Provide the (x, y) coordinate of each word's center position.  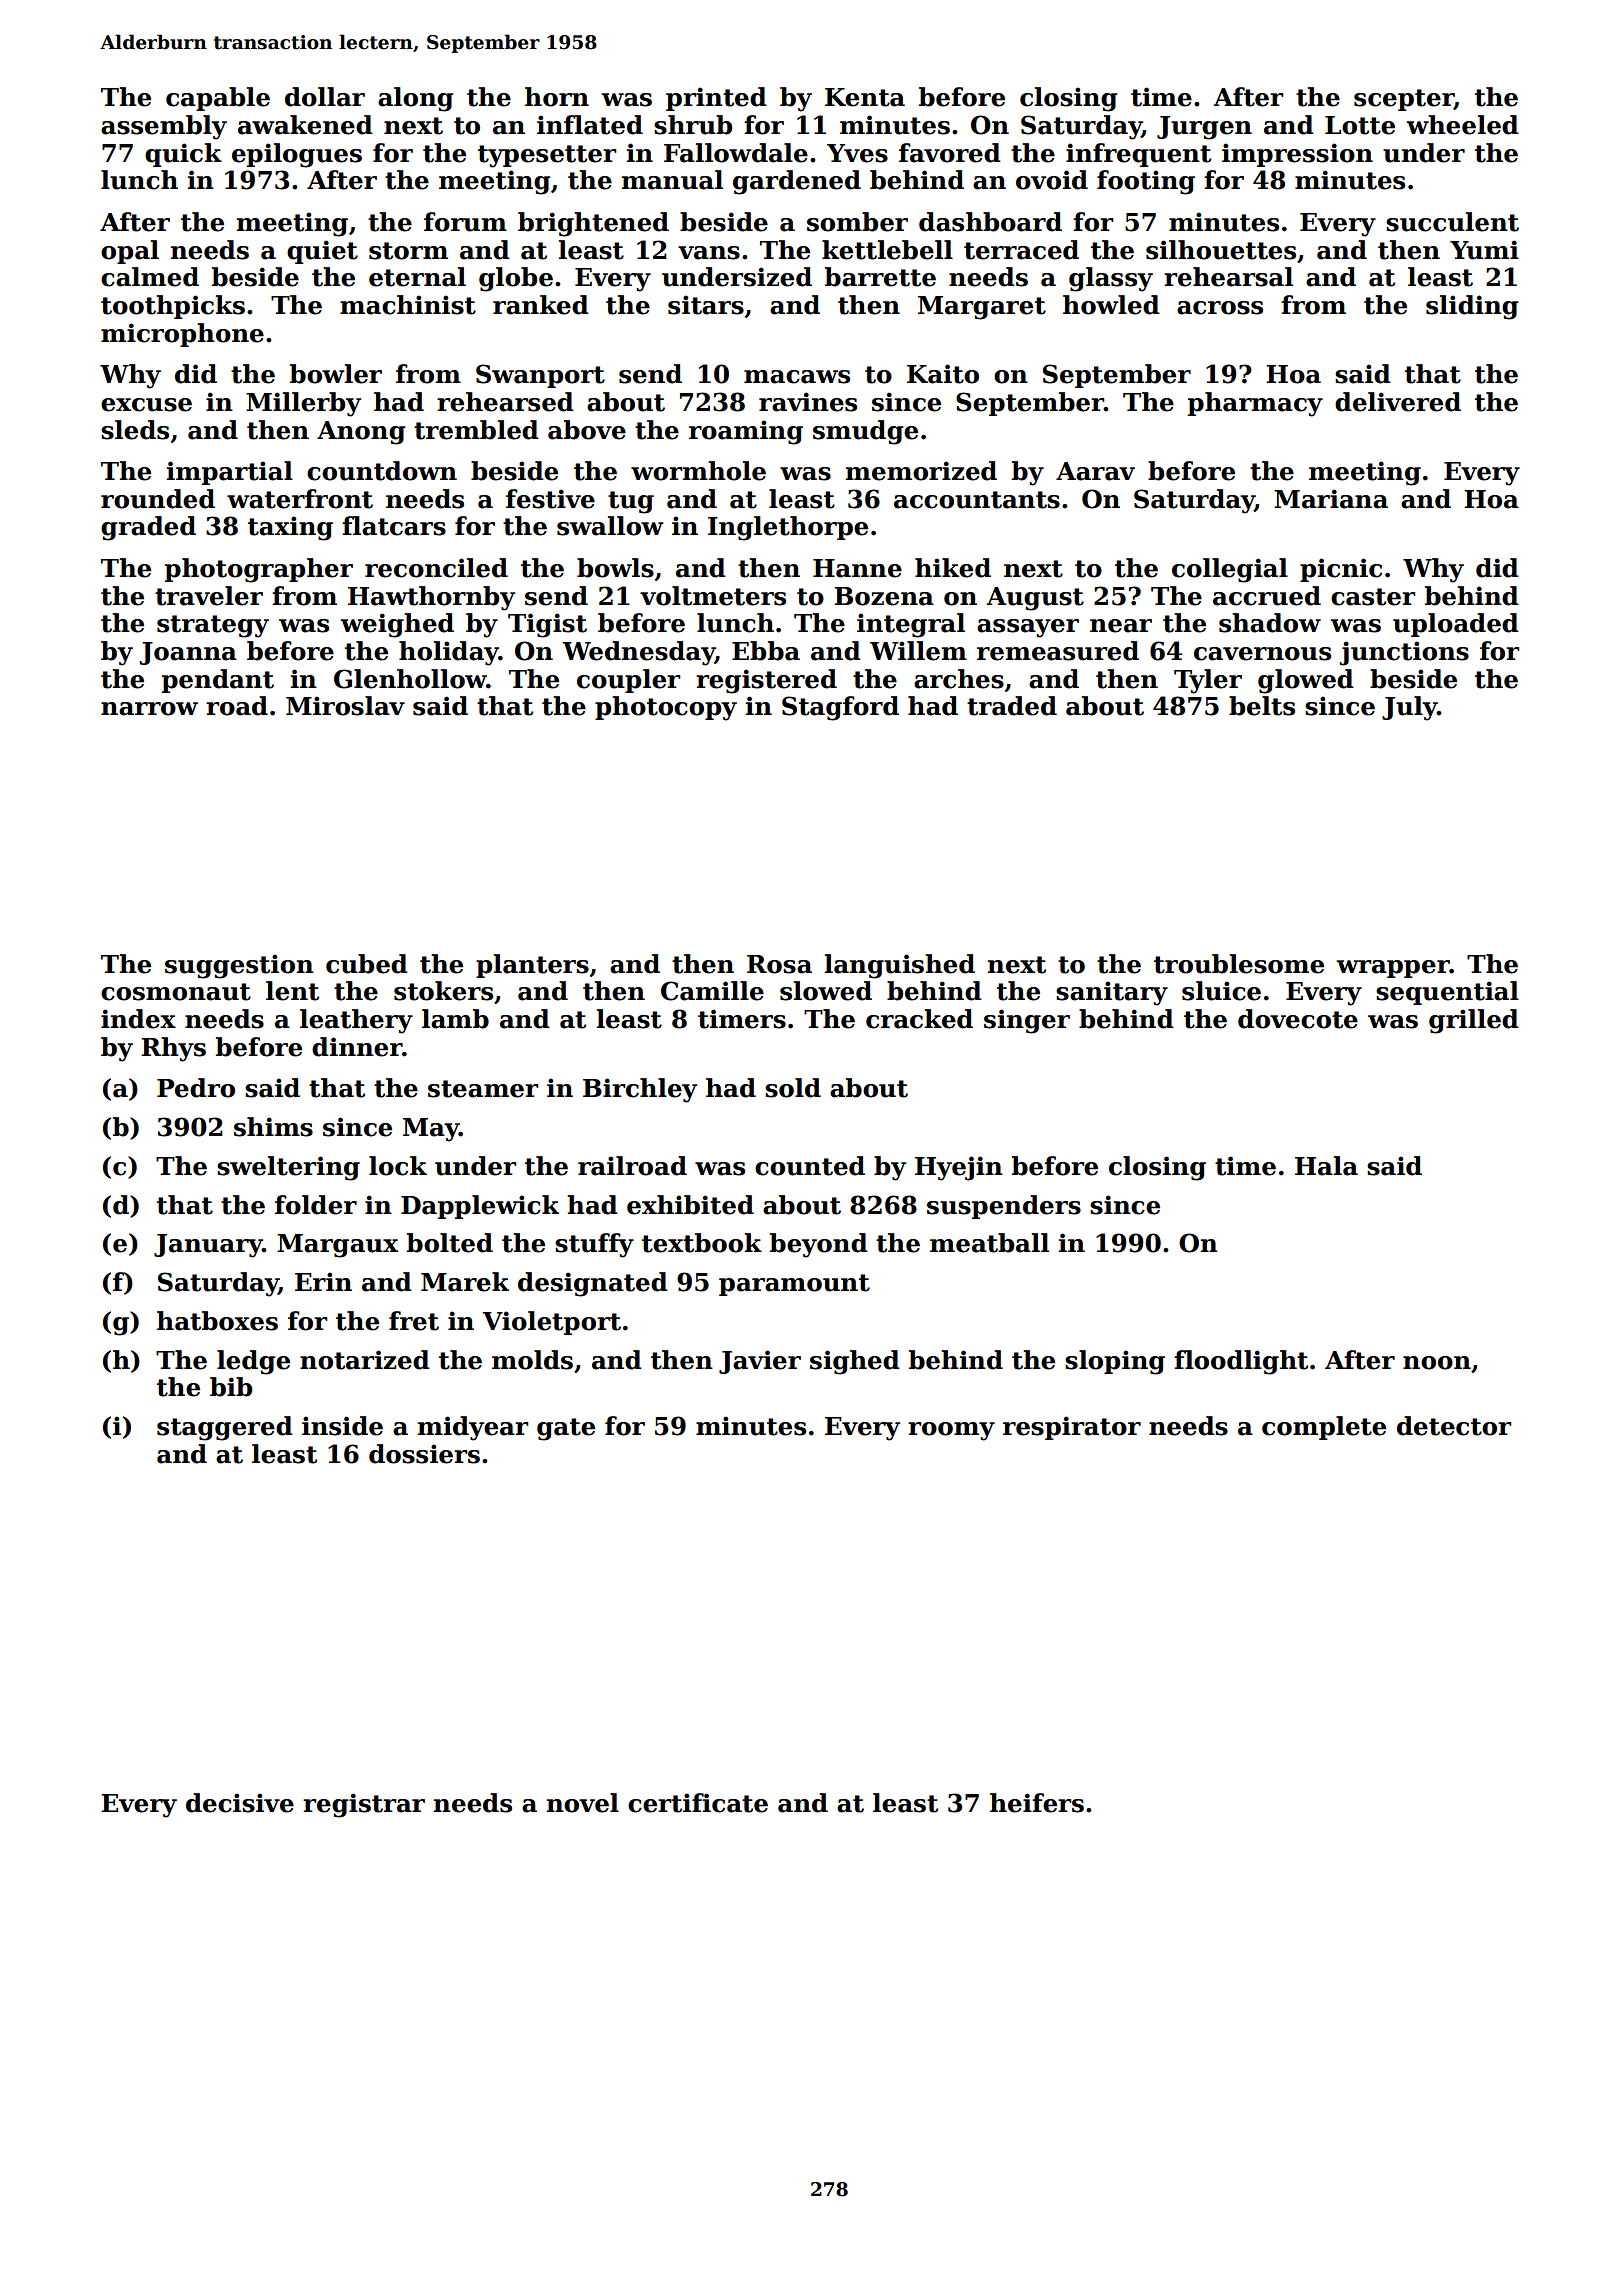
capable (218, 99)
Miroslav (345, 706)
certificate (698, 1803)
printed (716, 99)
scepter (1404, 100)
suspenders (1004, 1207)
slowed (826, 991)
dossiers (424, 1454)
